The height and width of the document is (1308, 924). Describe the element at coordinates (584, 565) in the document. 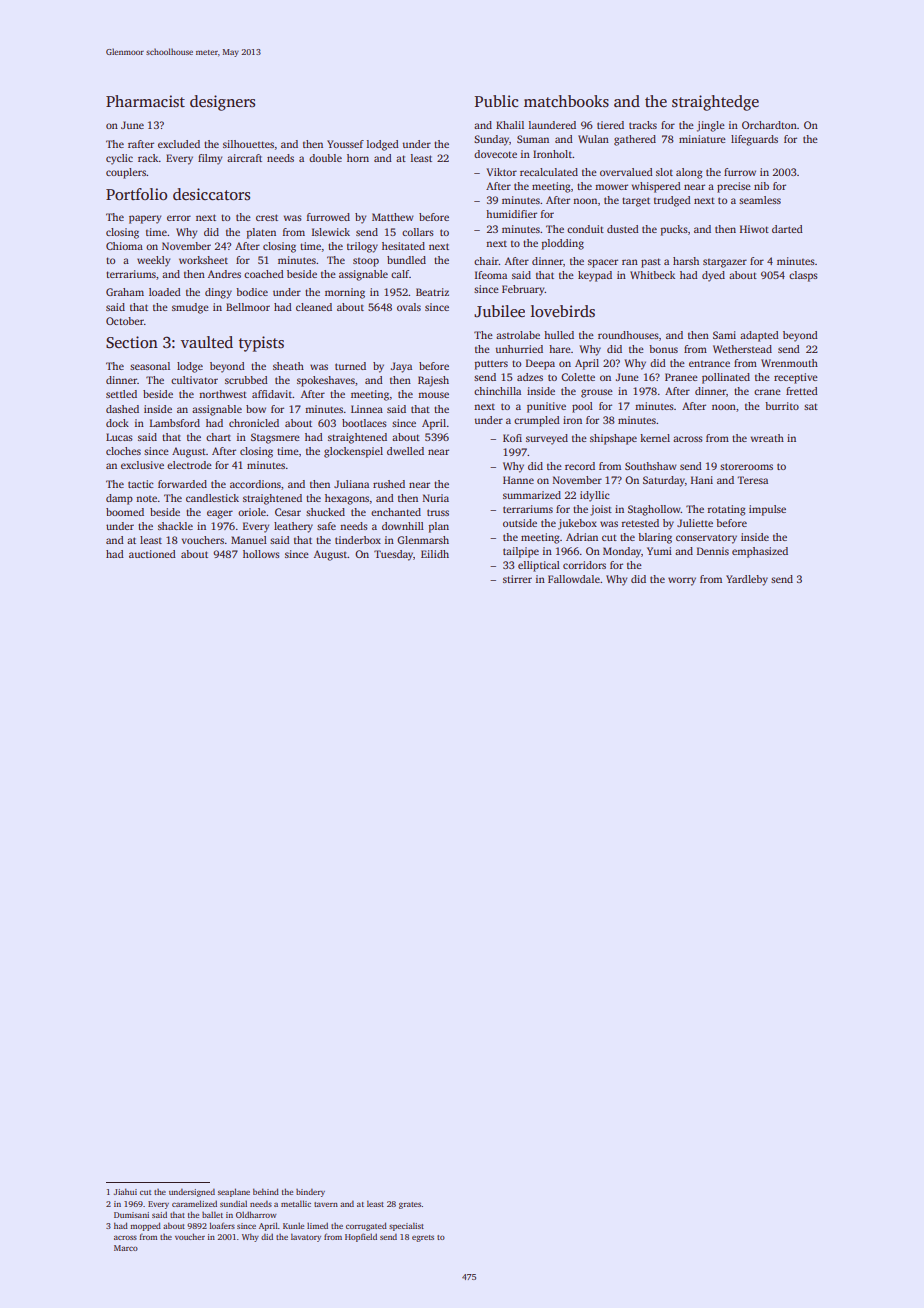

I see `corridors` at that location.
